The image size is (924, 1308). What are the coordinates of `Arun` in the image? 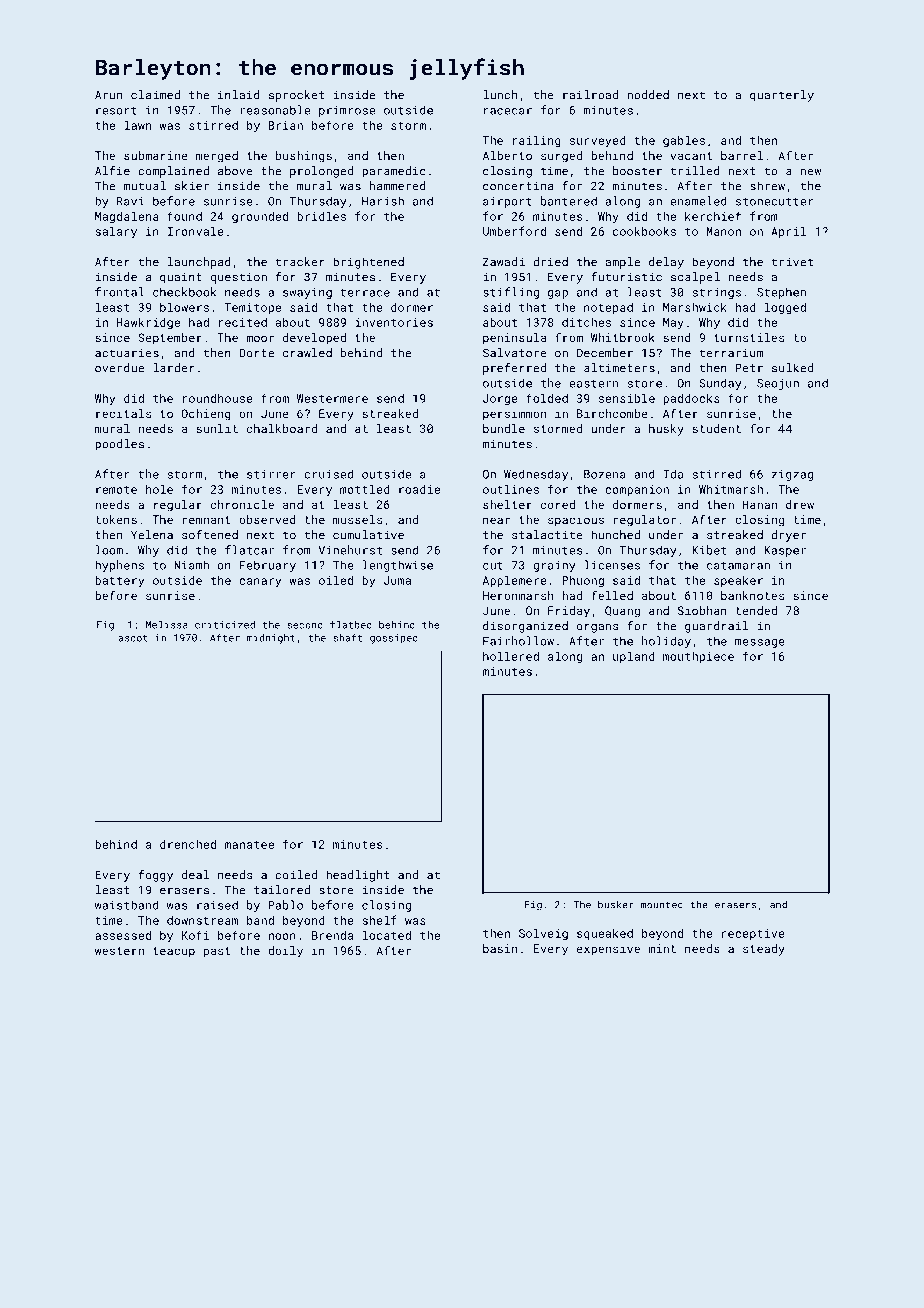 It's located at (108, 95).
